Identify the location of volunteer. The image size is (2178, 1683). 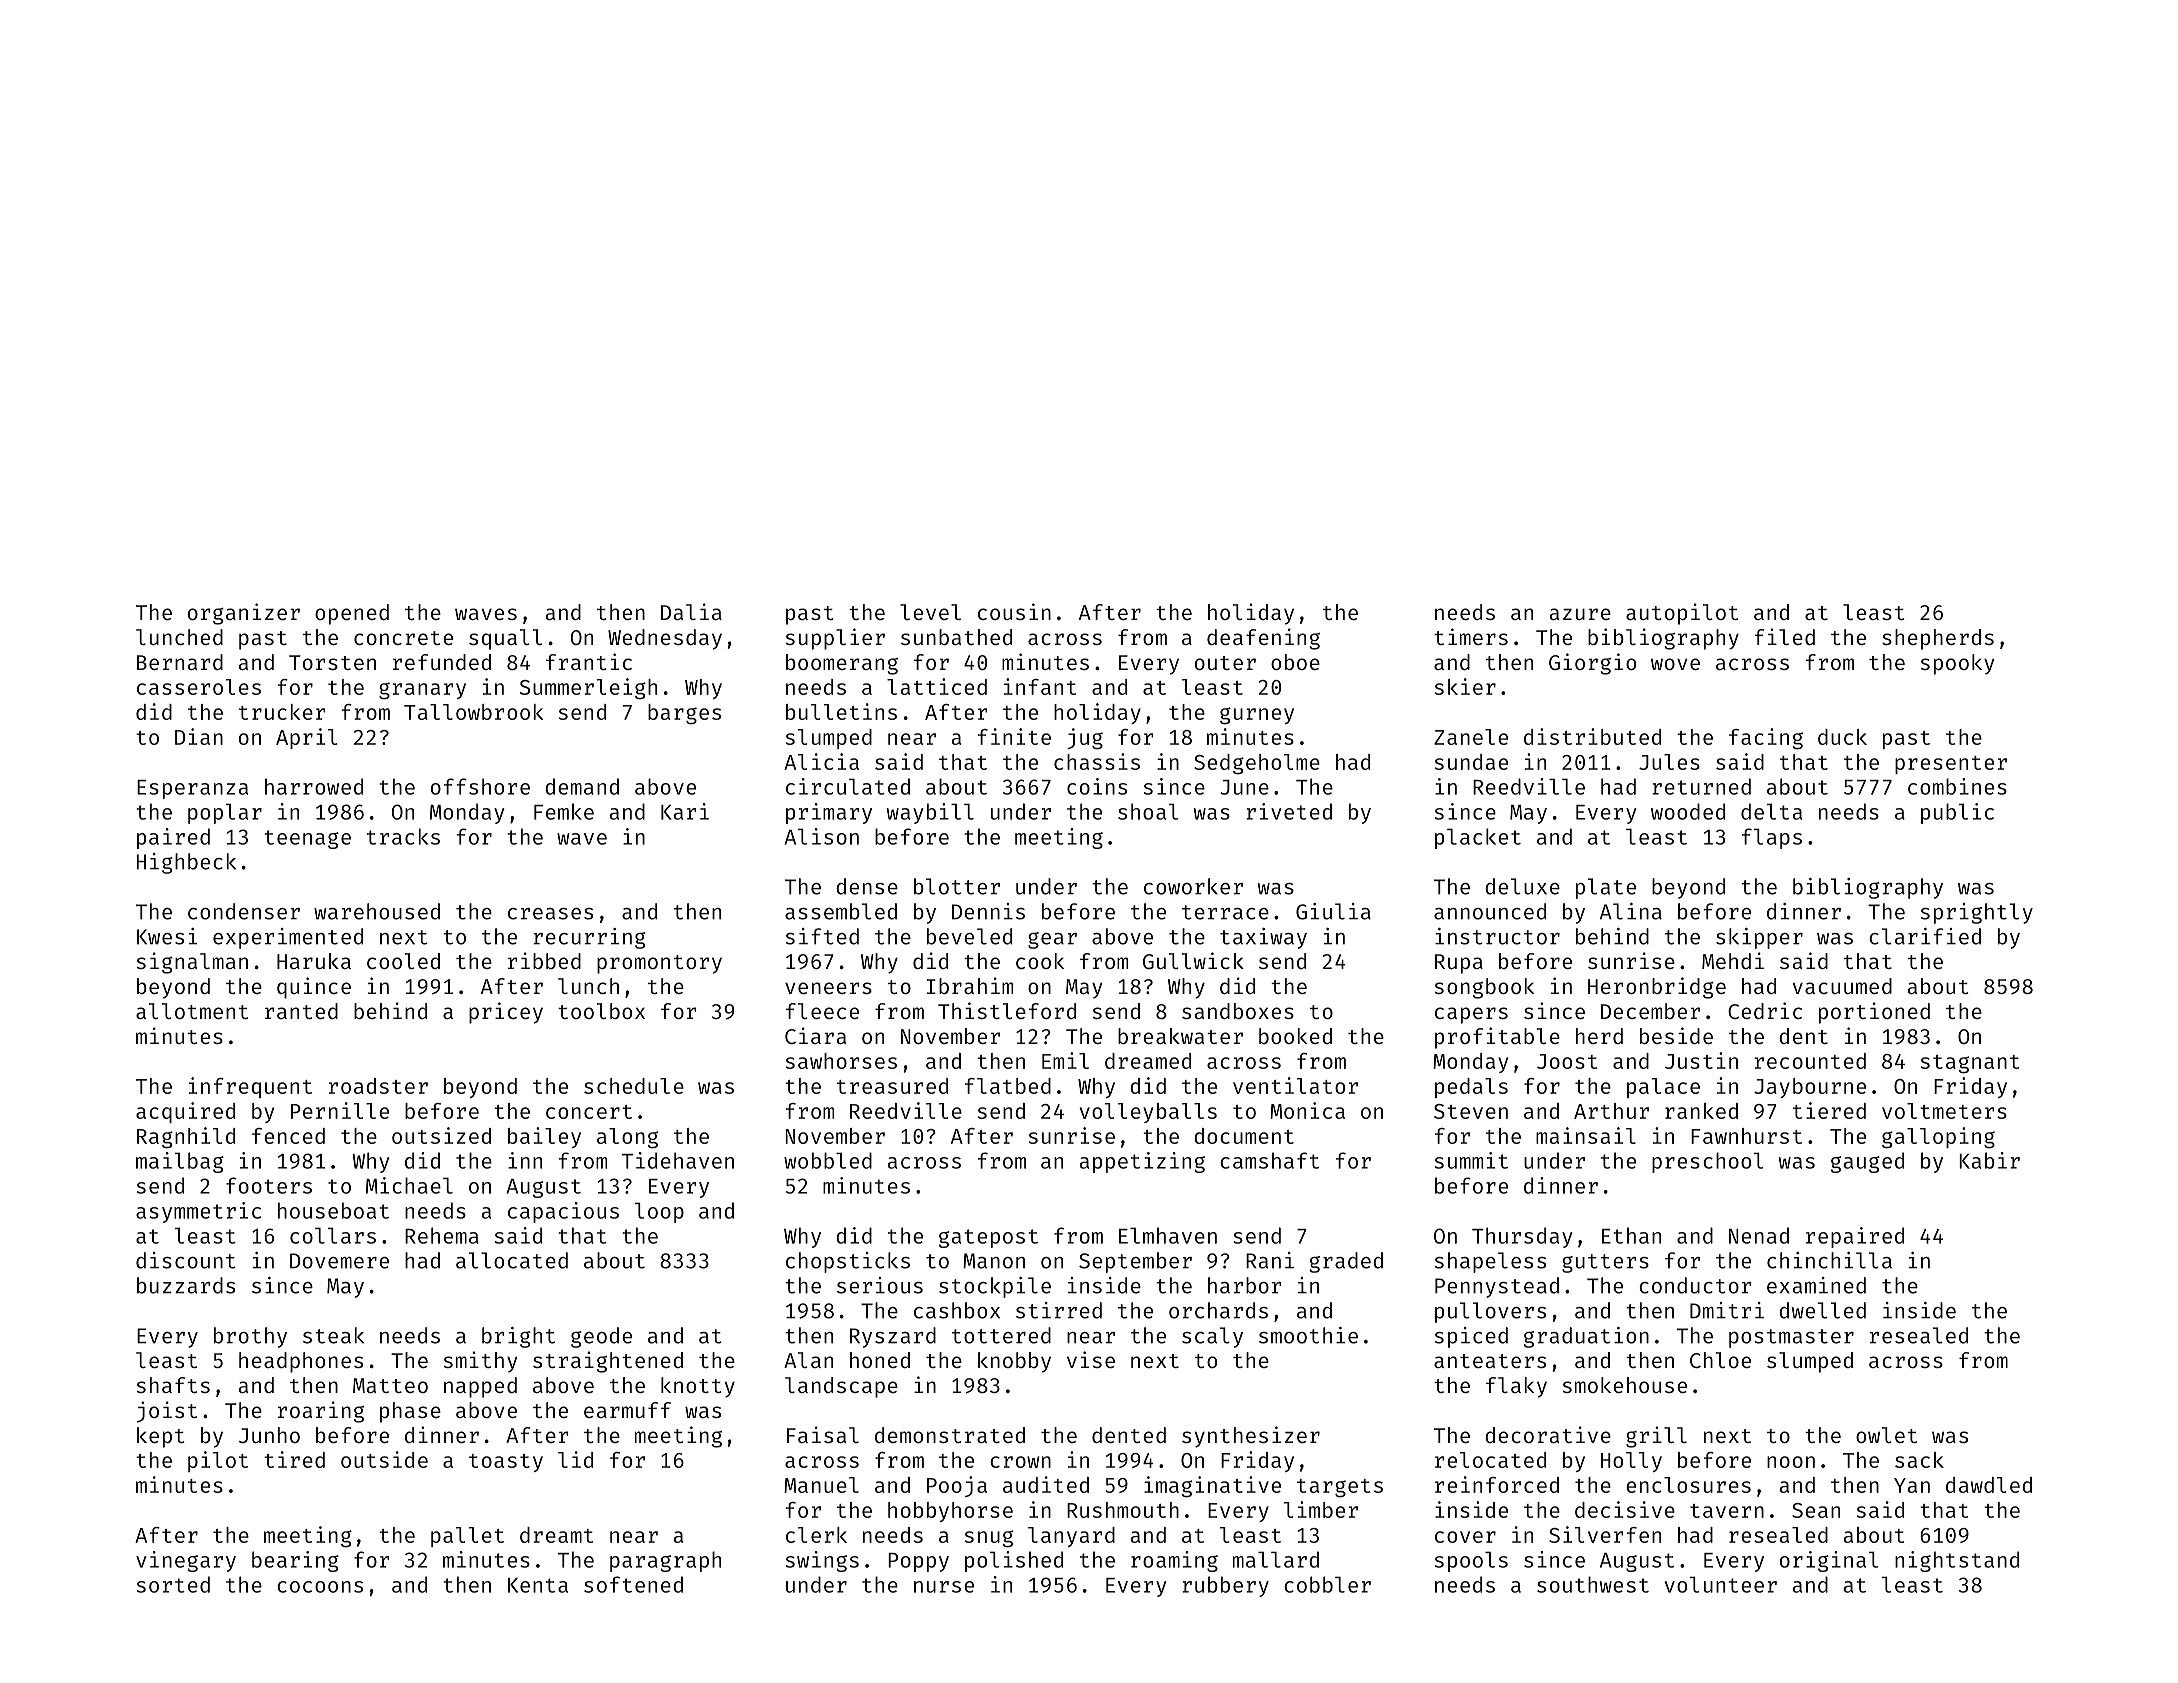
(1721, 1584).
